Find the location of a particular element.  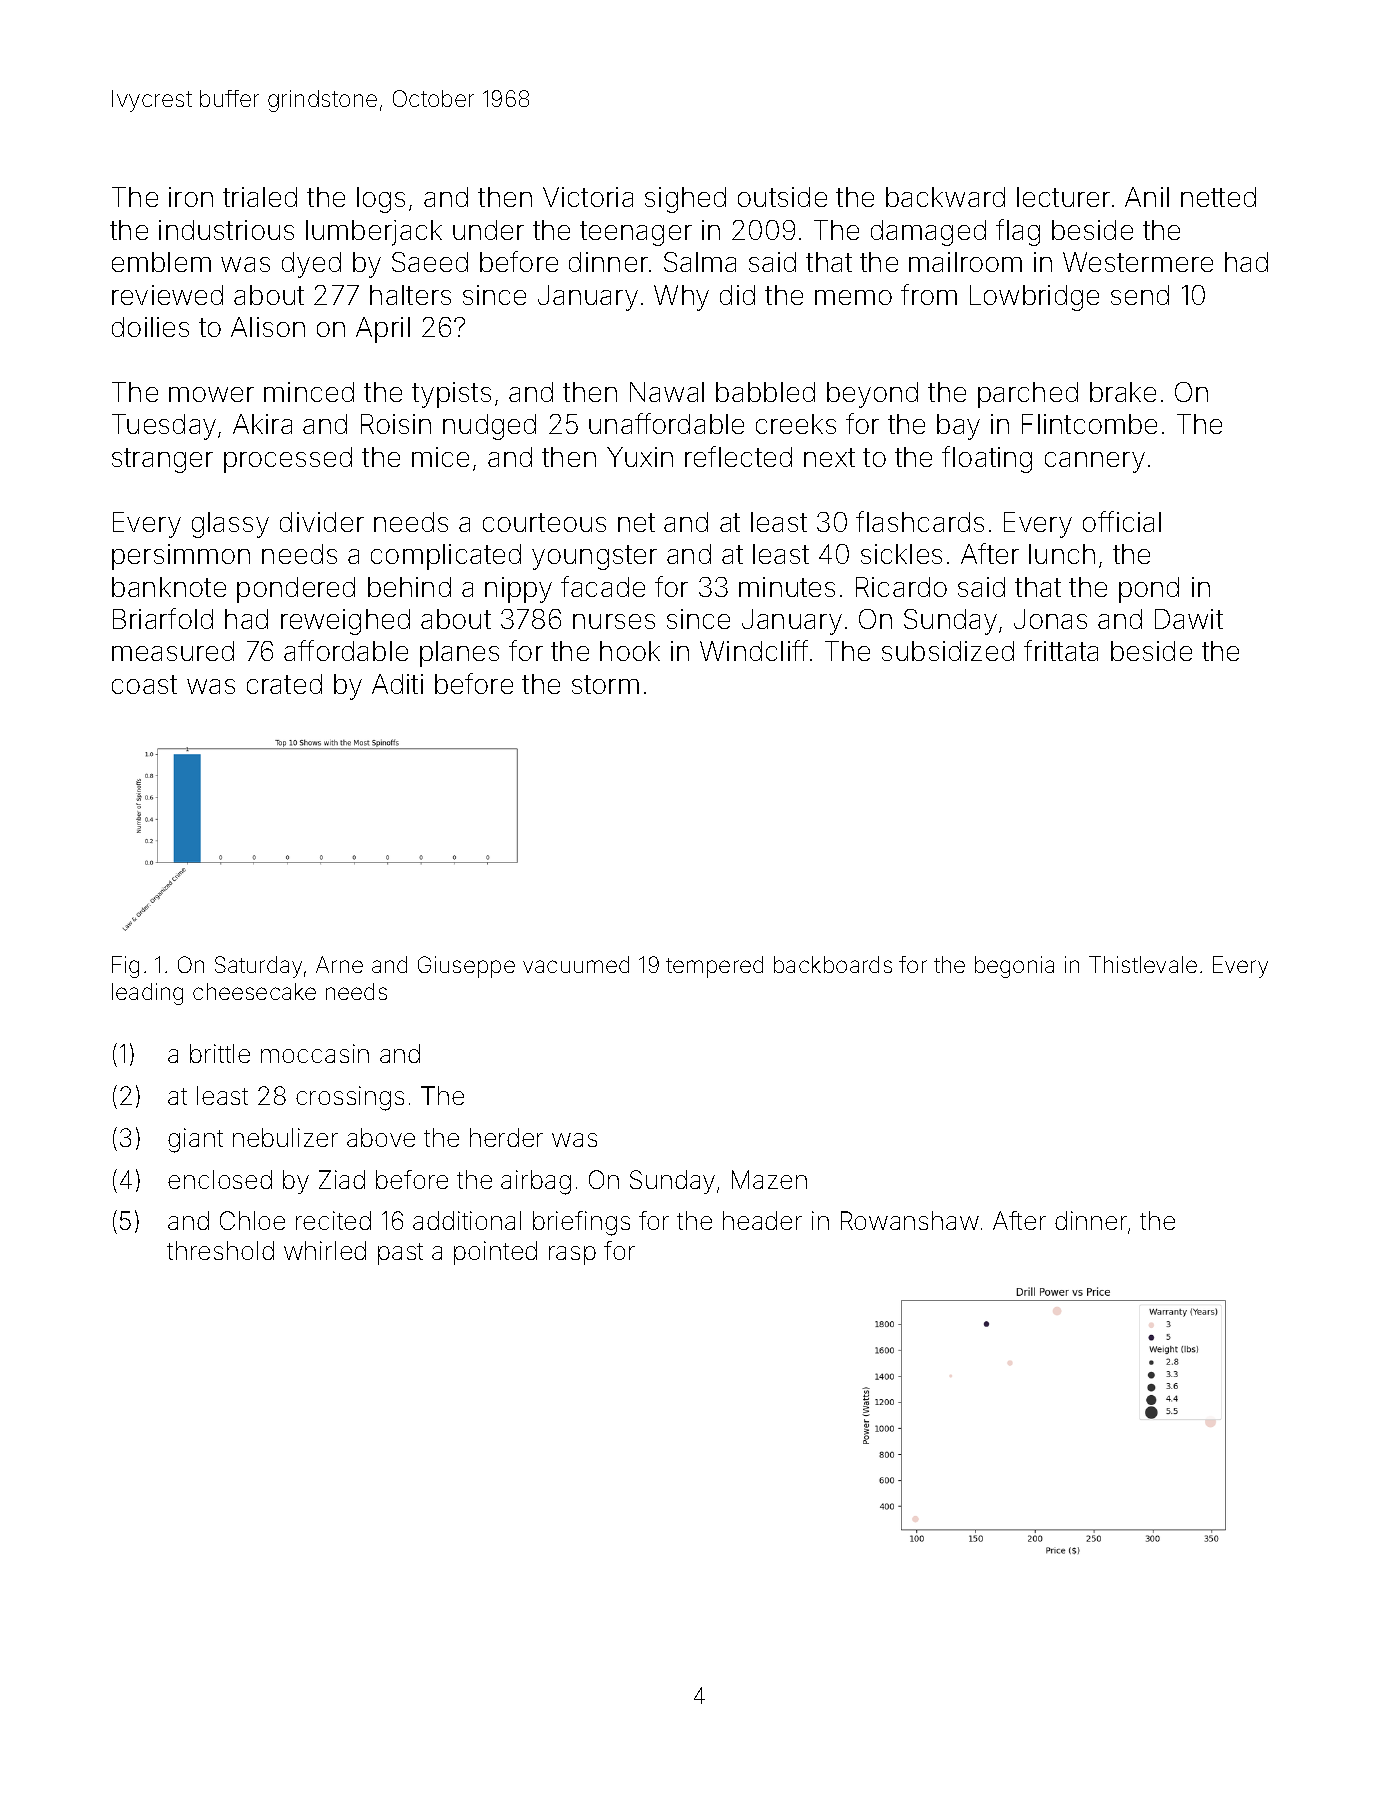

outside is located at coordinates (782, 197).
